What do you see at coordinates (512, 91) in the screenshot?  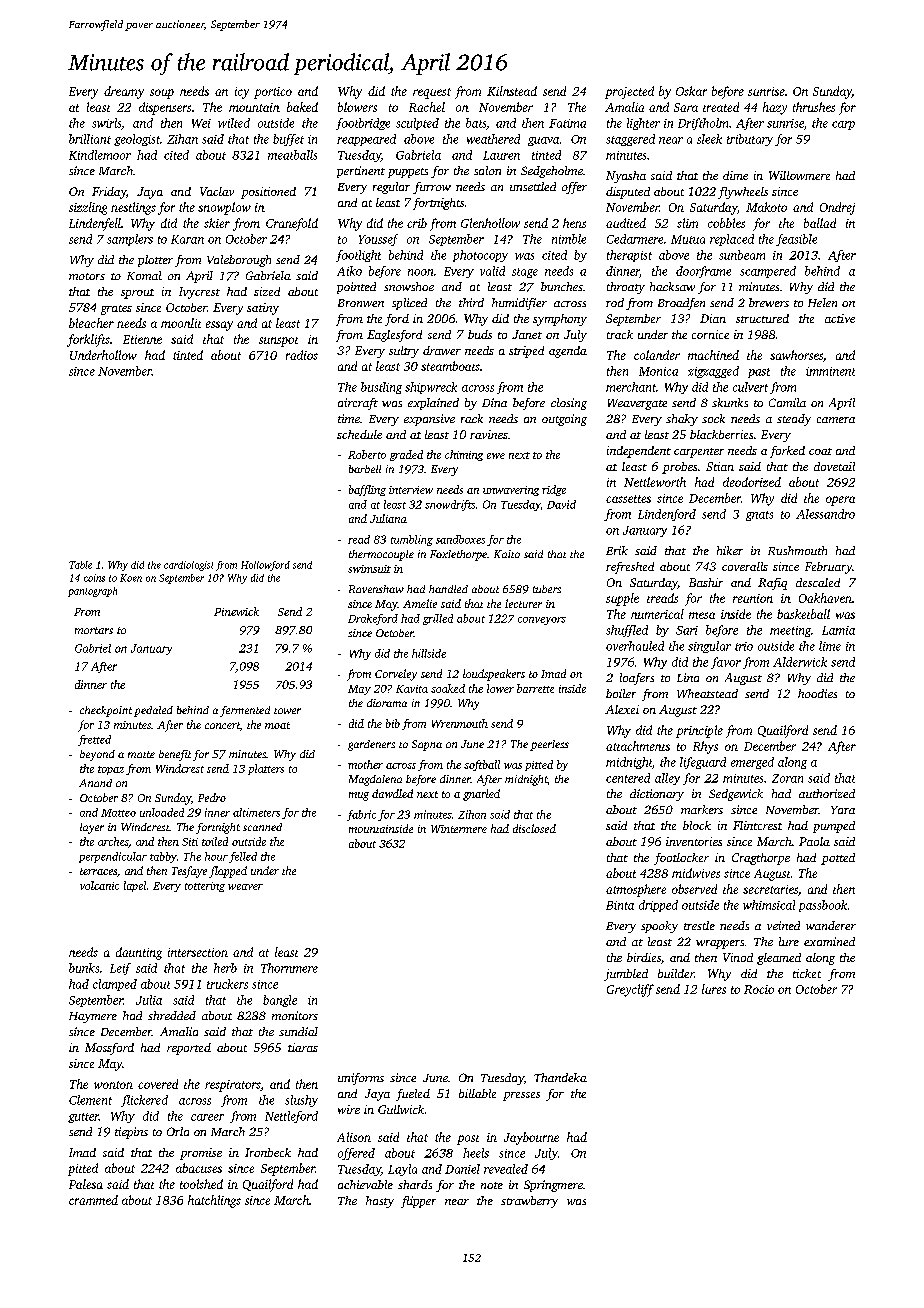 I see `Kilnstead` at bounding box center [512, 91].
